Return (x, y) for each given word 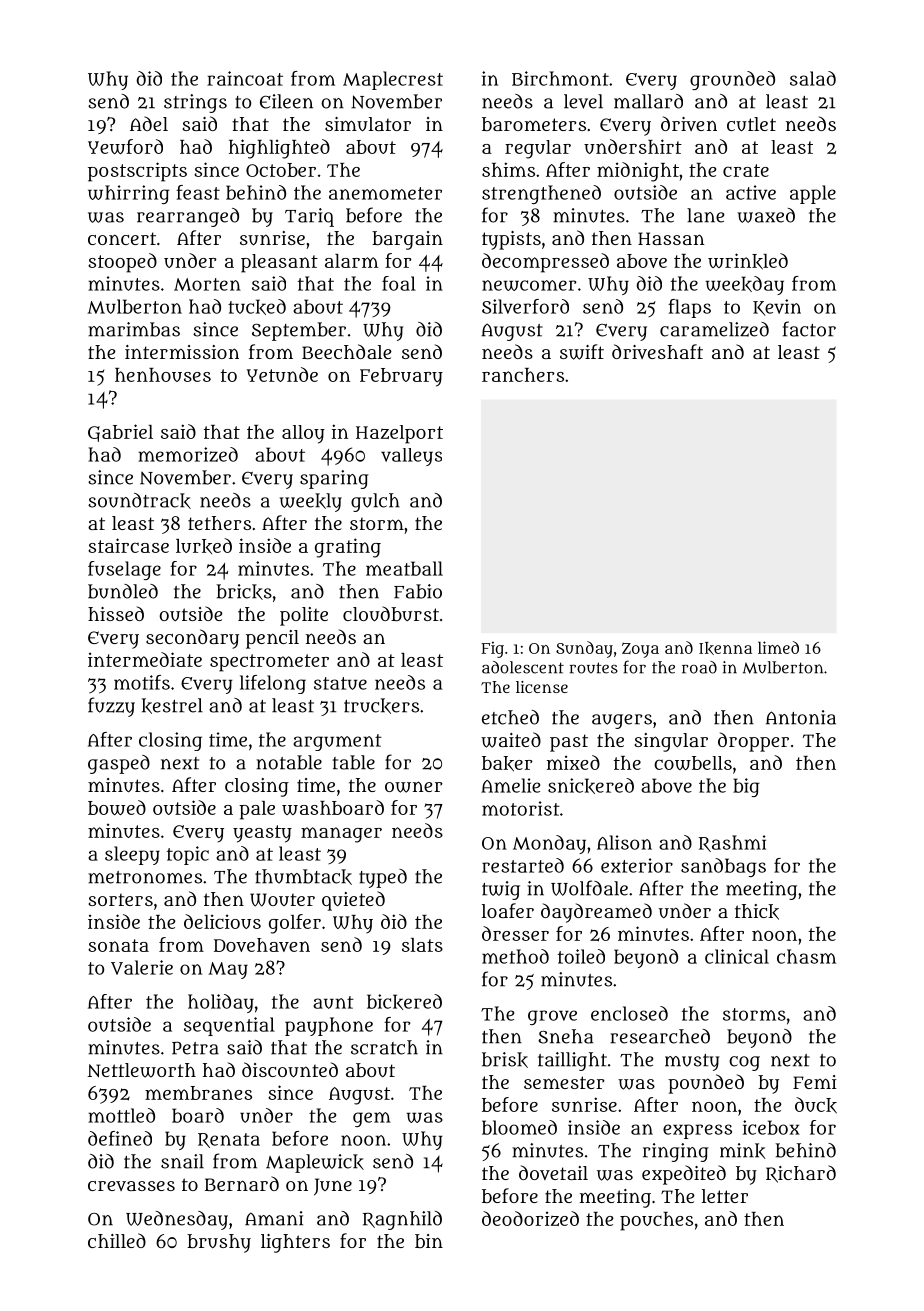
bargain (407, 240)
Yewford (125, 146)
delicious (222, 921)
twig (501, 890)
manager (341, 835)
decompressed (545, 263)
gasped (119, 764)
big (746, 787)
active (751, 192)
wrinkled (748, 261)
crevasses (131, 1186)
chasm (806, 956)
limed (778, 647)
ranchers (523, 375)
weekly (311, 502)
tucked (257, 307)
